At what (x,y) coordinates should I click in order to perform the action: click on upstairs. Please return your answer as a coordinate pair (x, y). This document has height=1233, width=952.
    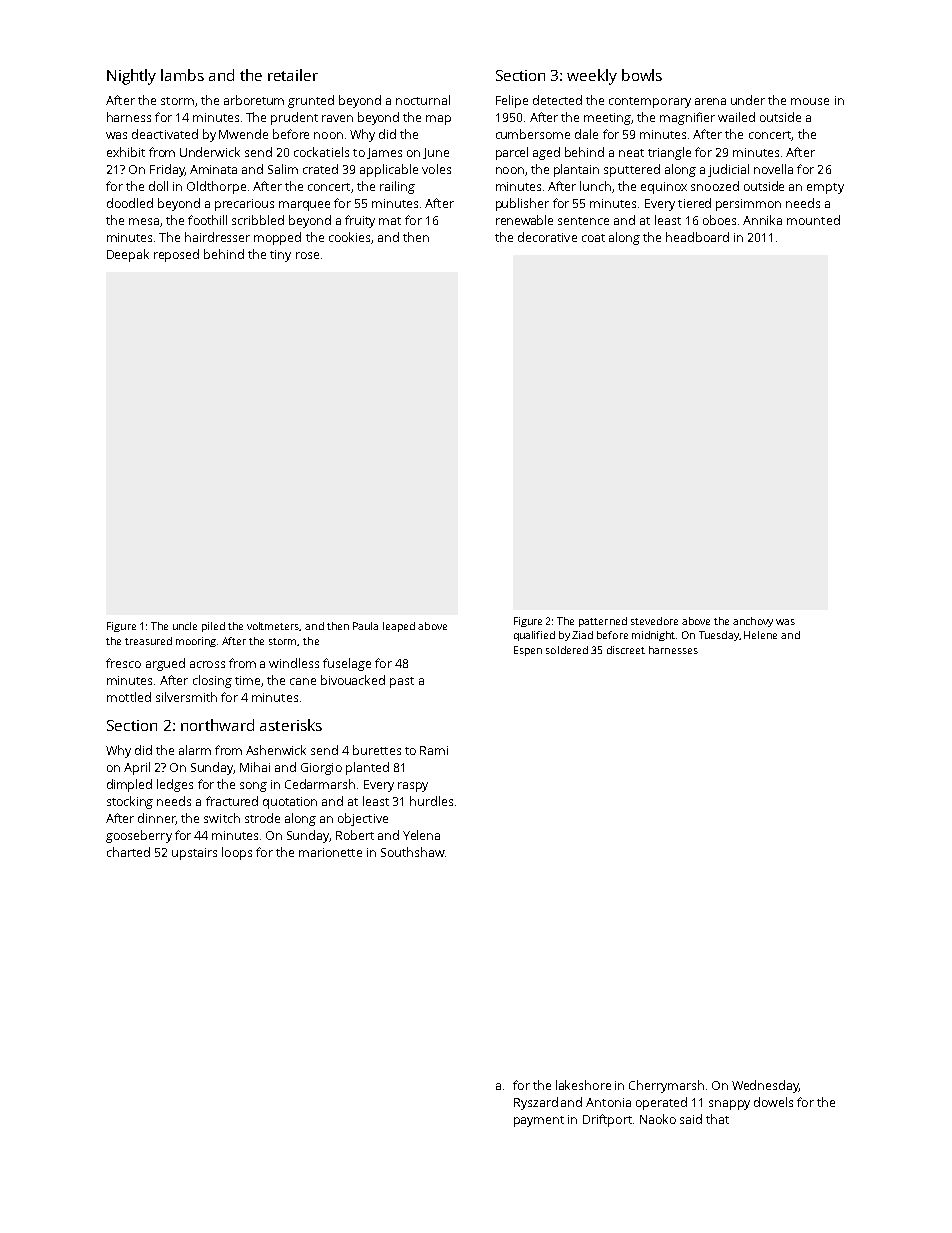
    Looking at the image, I should click on (194, 854).
